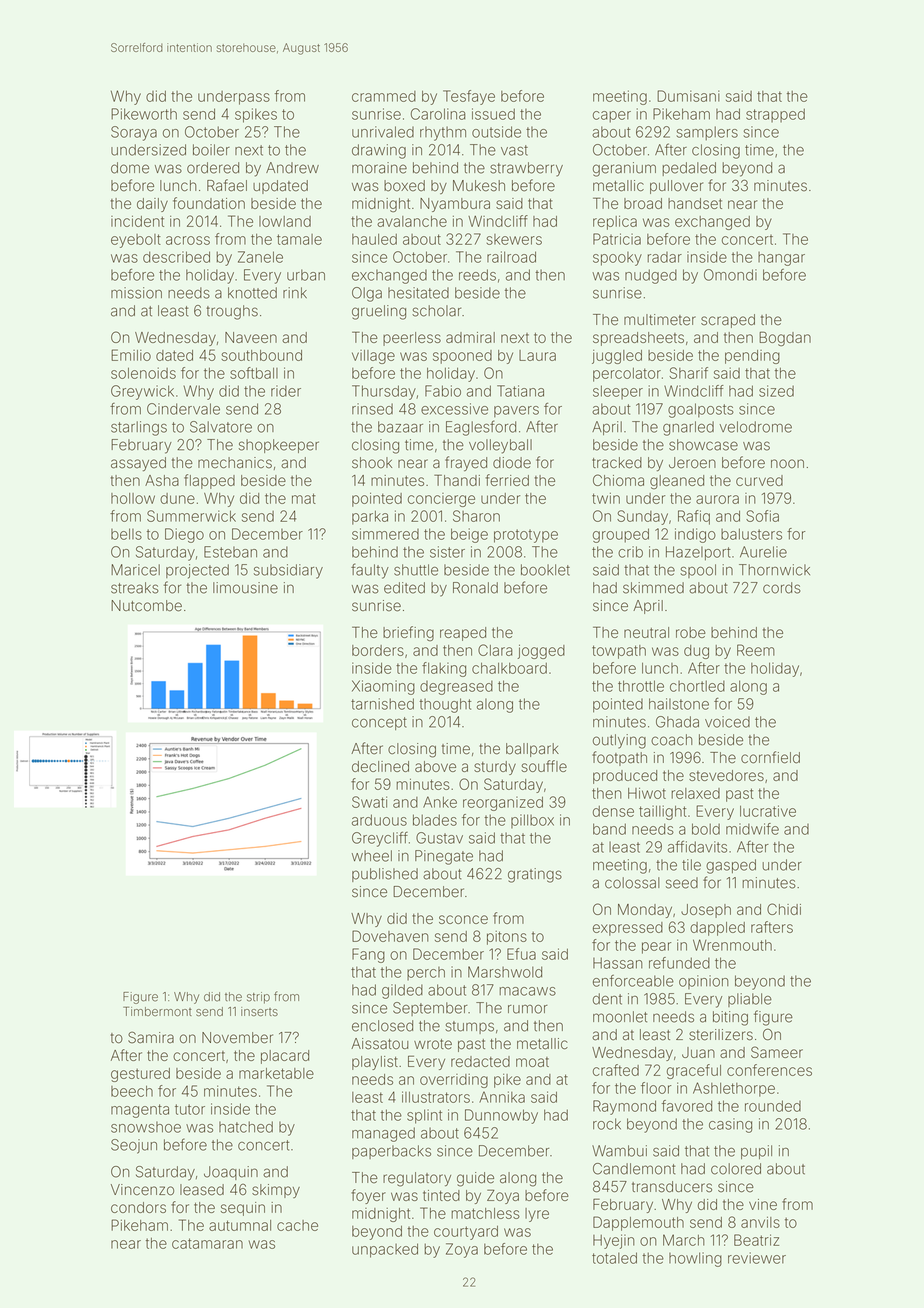 This image has width=924, height=1308. Describe the element at coordinates (728, 321) in the image. I see `scraped` at that location.
